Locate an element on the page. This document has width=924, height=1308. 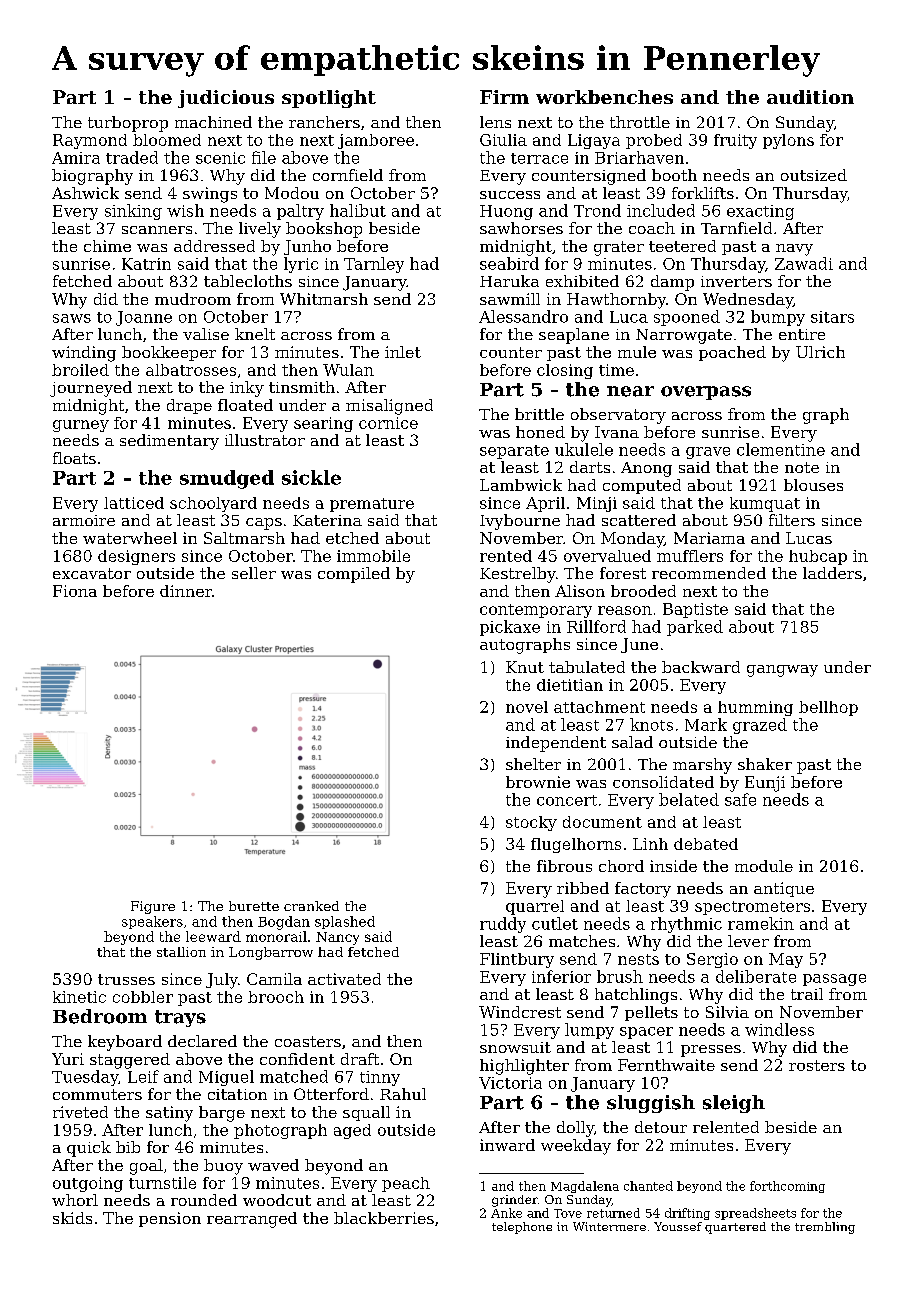
navy is located at coordinates (794, 250).
